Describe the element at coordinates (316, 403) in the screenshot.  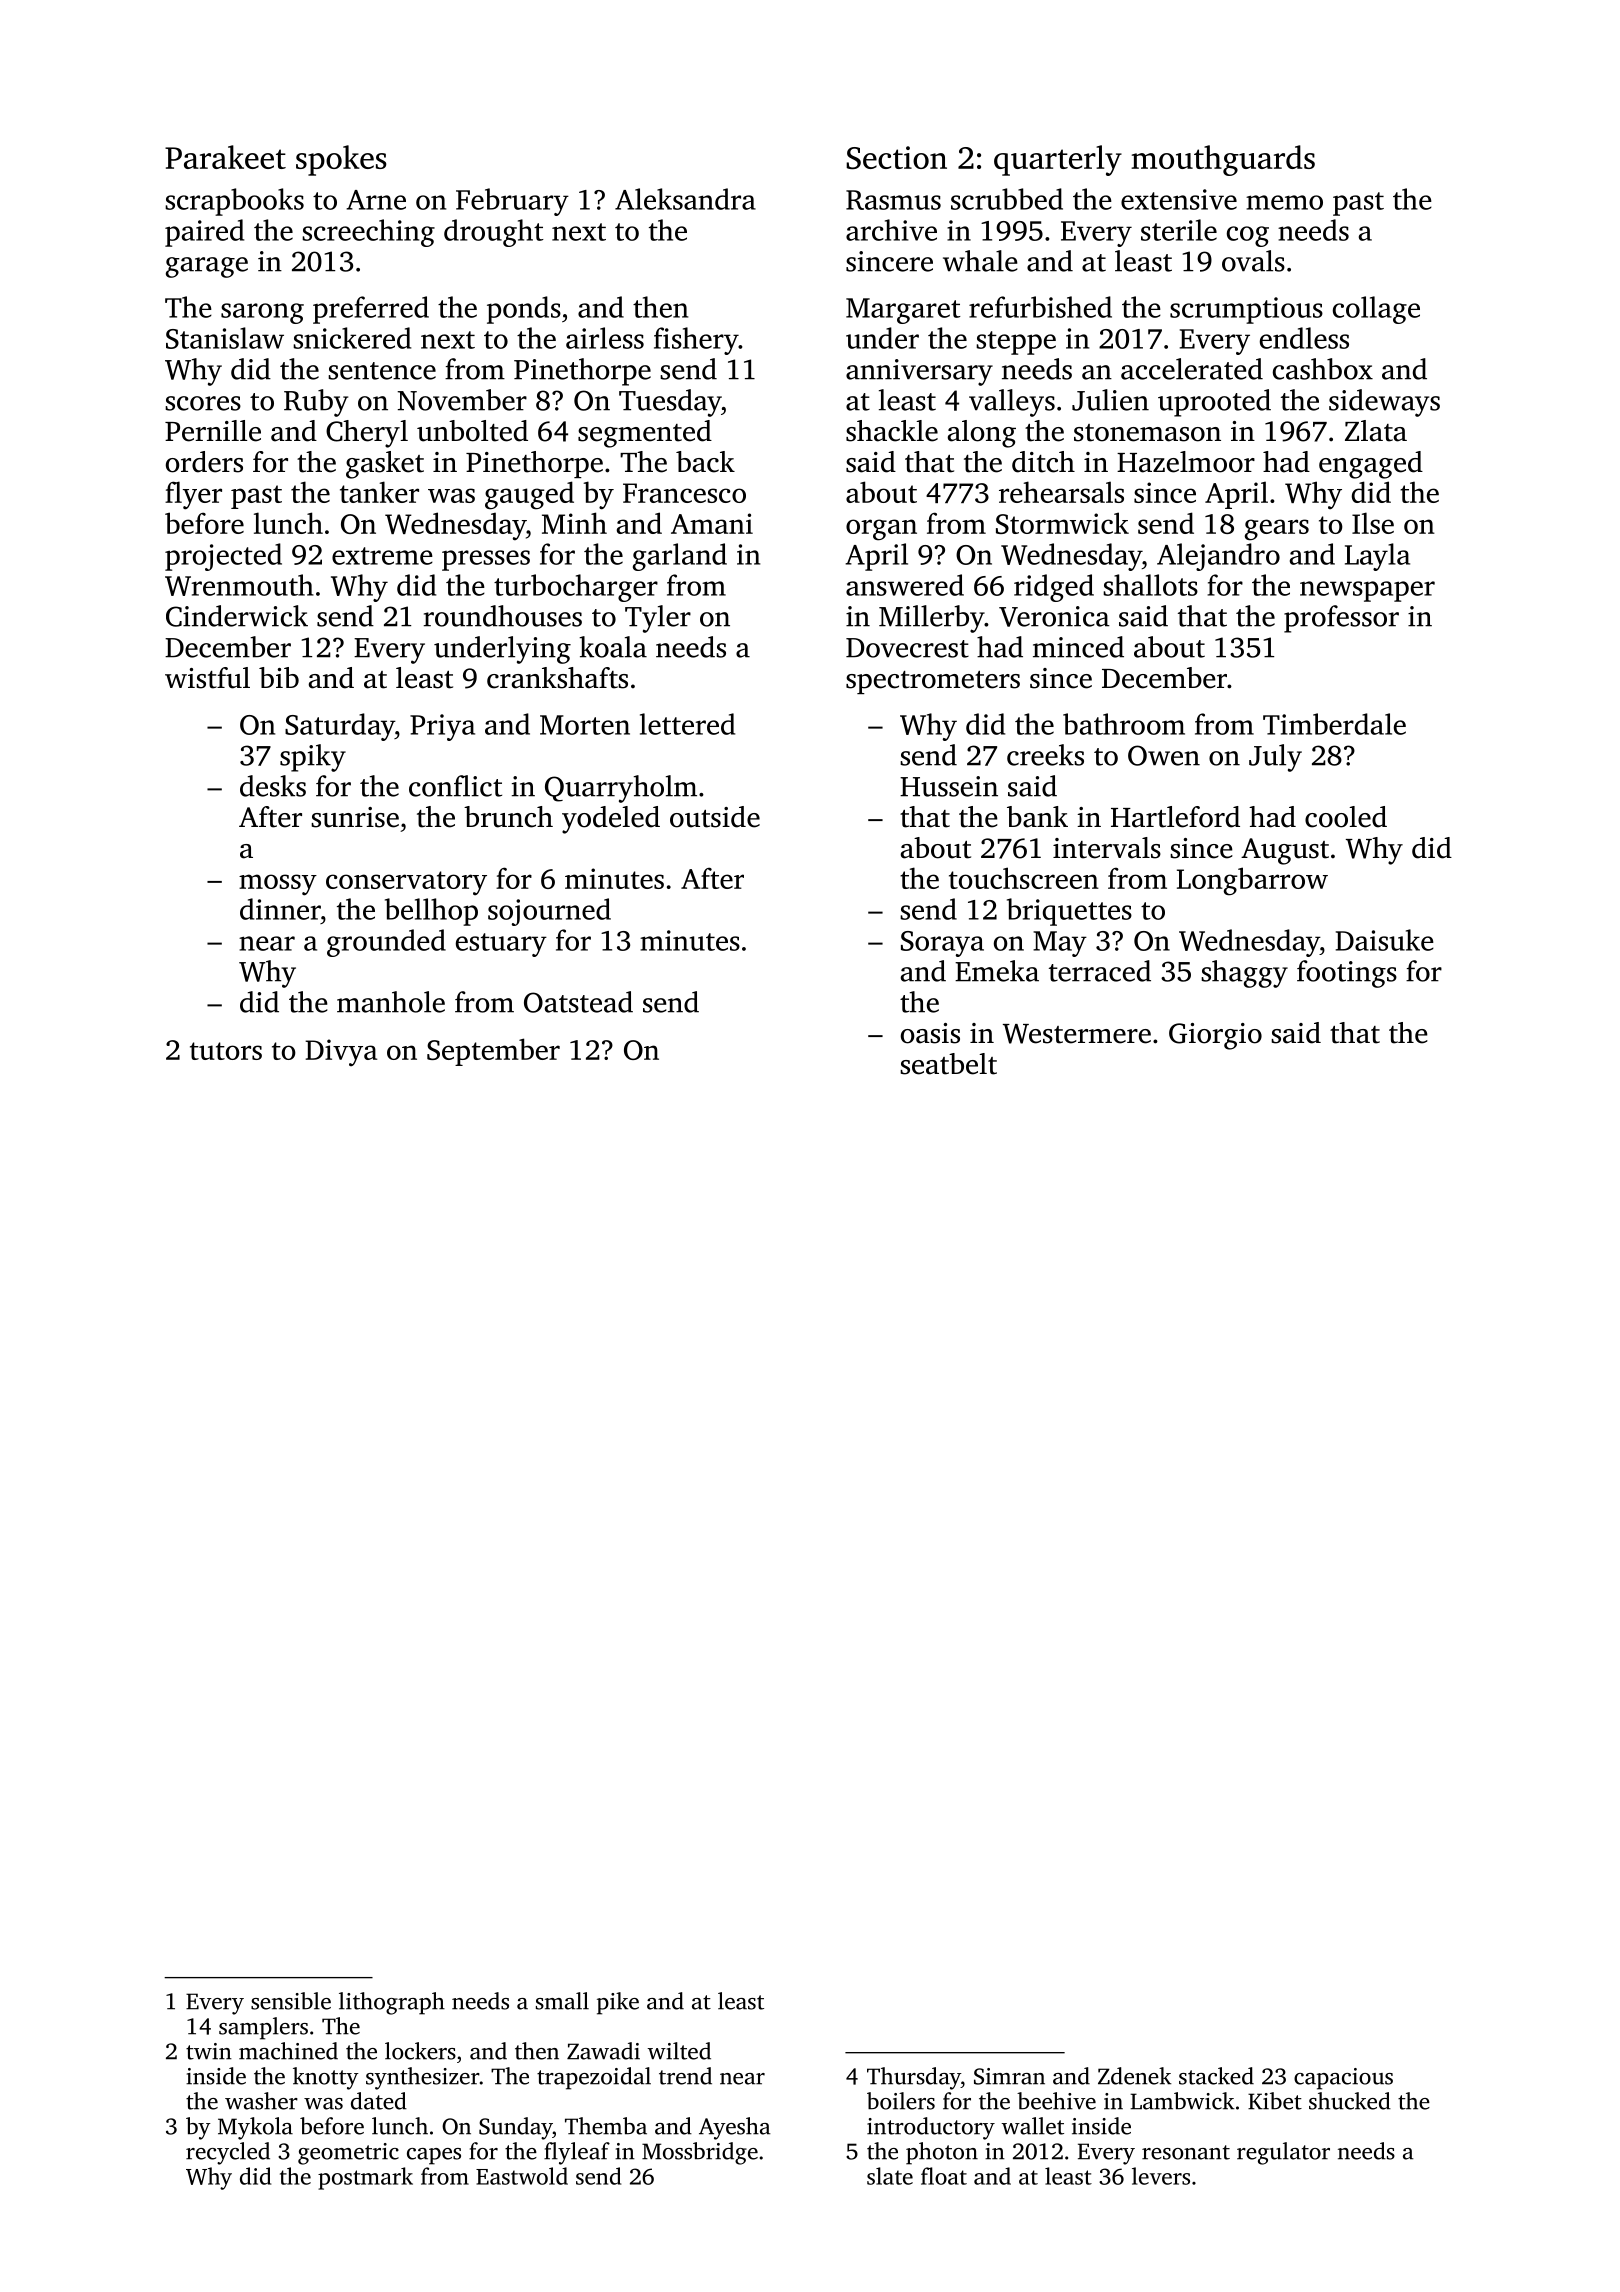
I see `Ruby` at that location.
